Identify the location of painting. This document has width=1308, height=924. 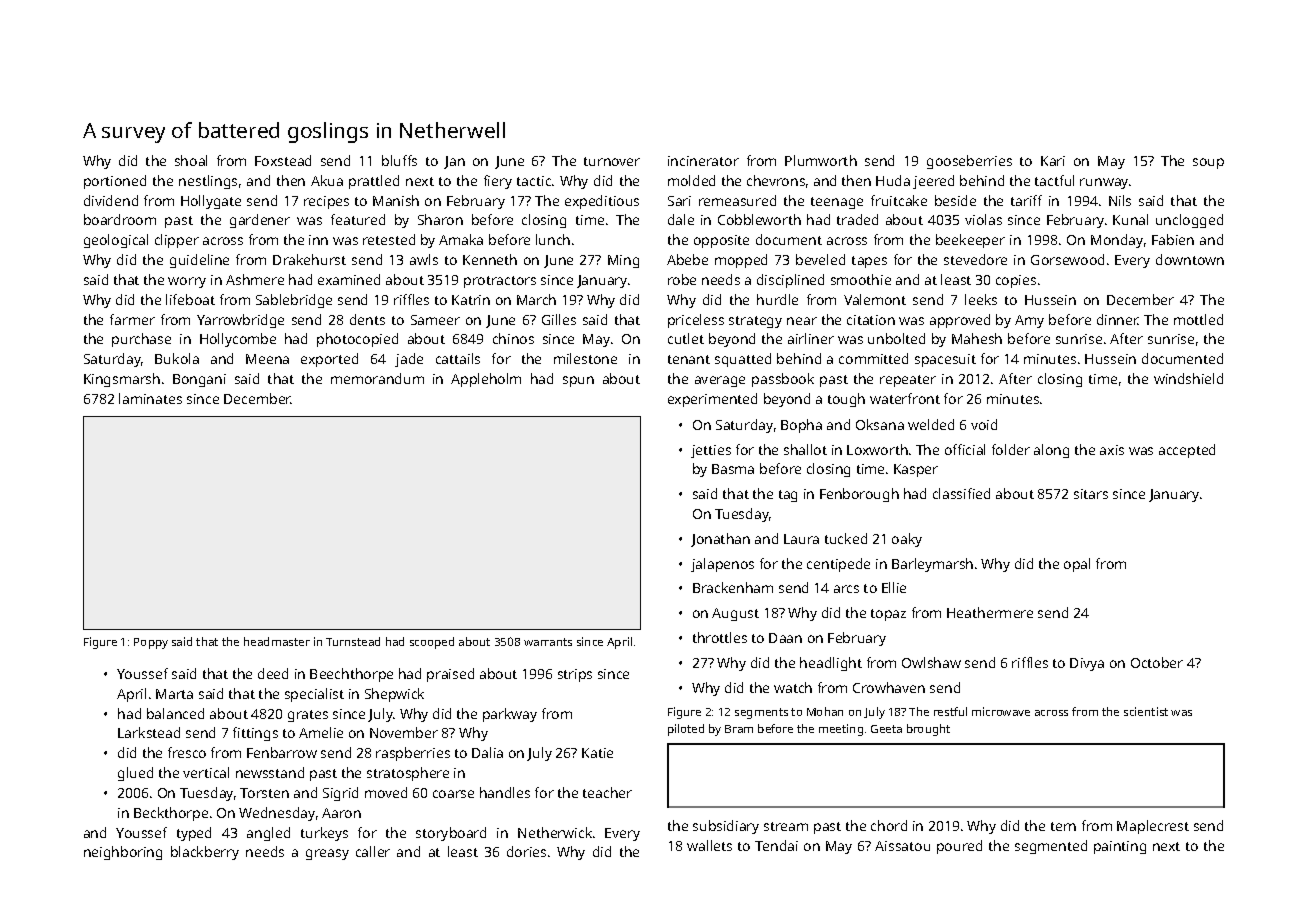
(1120, 847).
